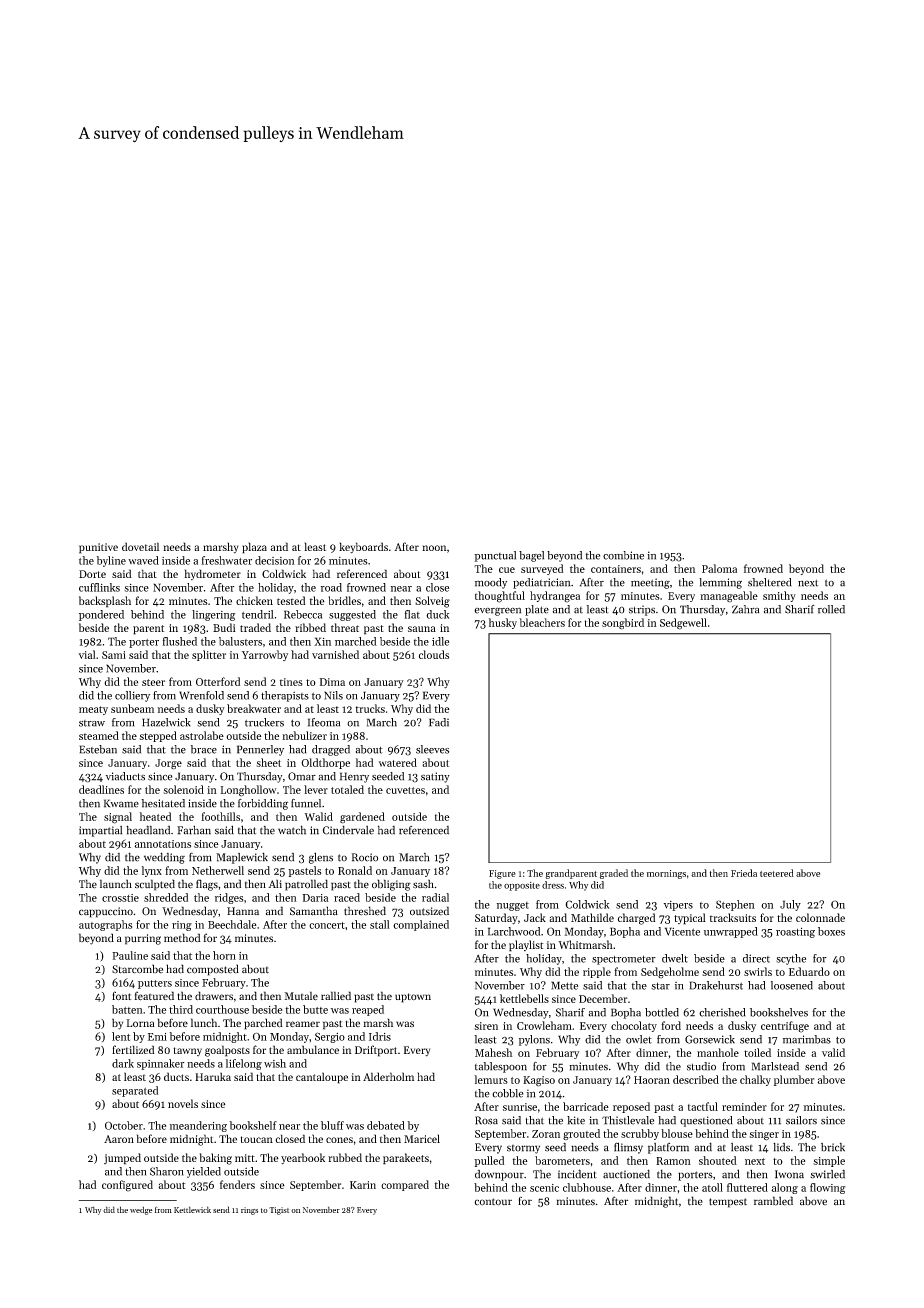 Image resolution: width=924 pixels, height=1308 pixels. I want to click on lent, so click(121, 1036).
